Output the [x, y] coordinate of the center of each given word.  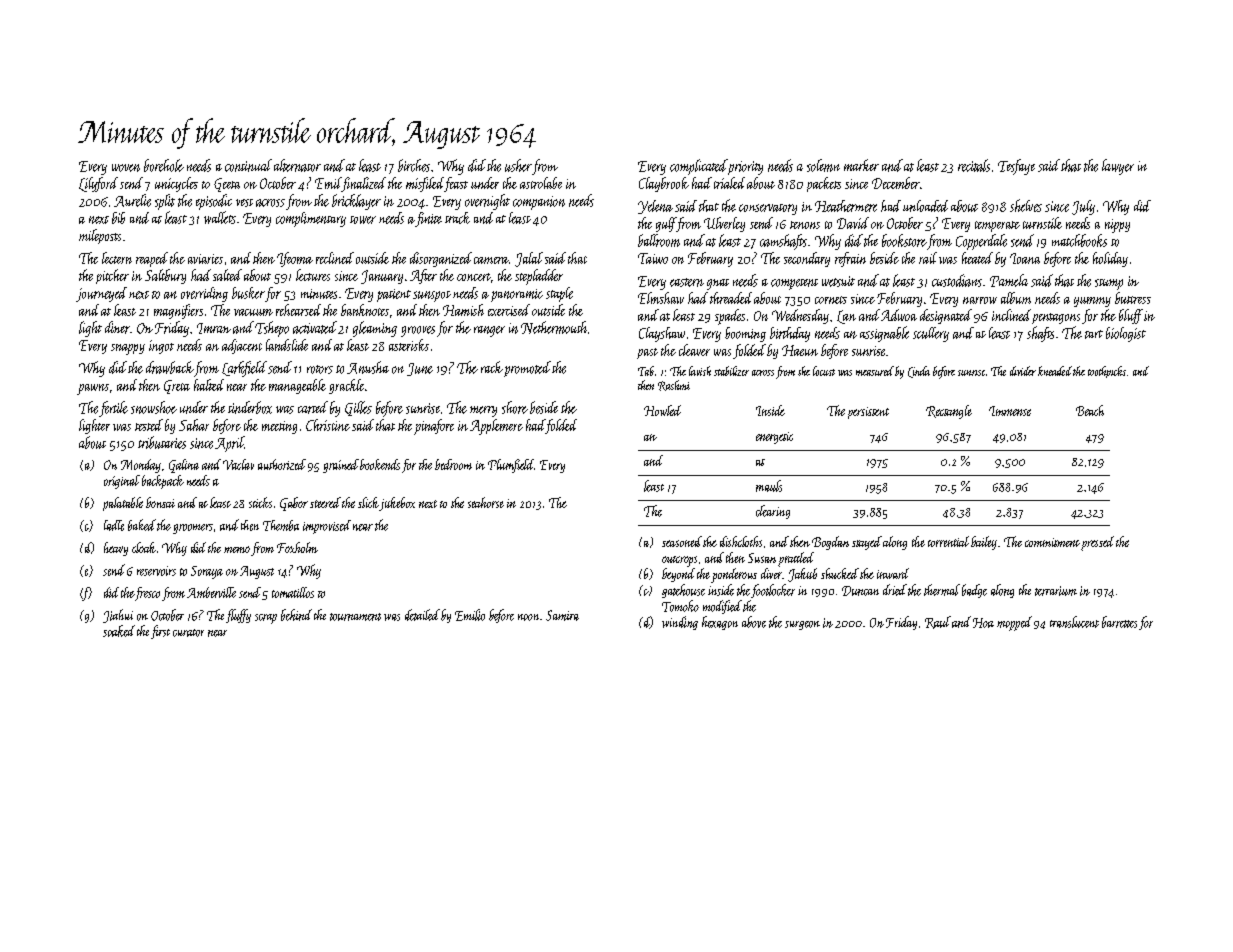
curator [188, 633]
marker [861, 165]
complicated [699, 167]
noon [528, 617]
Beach [1090, 410]
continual [248, 165]
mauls [769, 486]
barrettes [1119, 622]
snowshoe [154, 407]
